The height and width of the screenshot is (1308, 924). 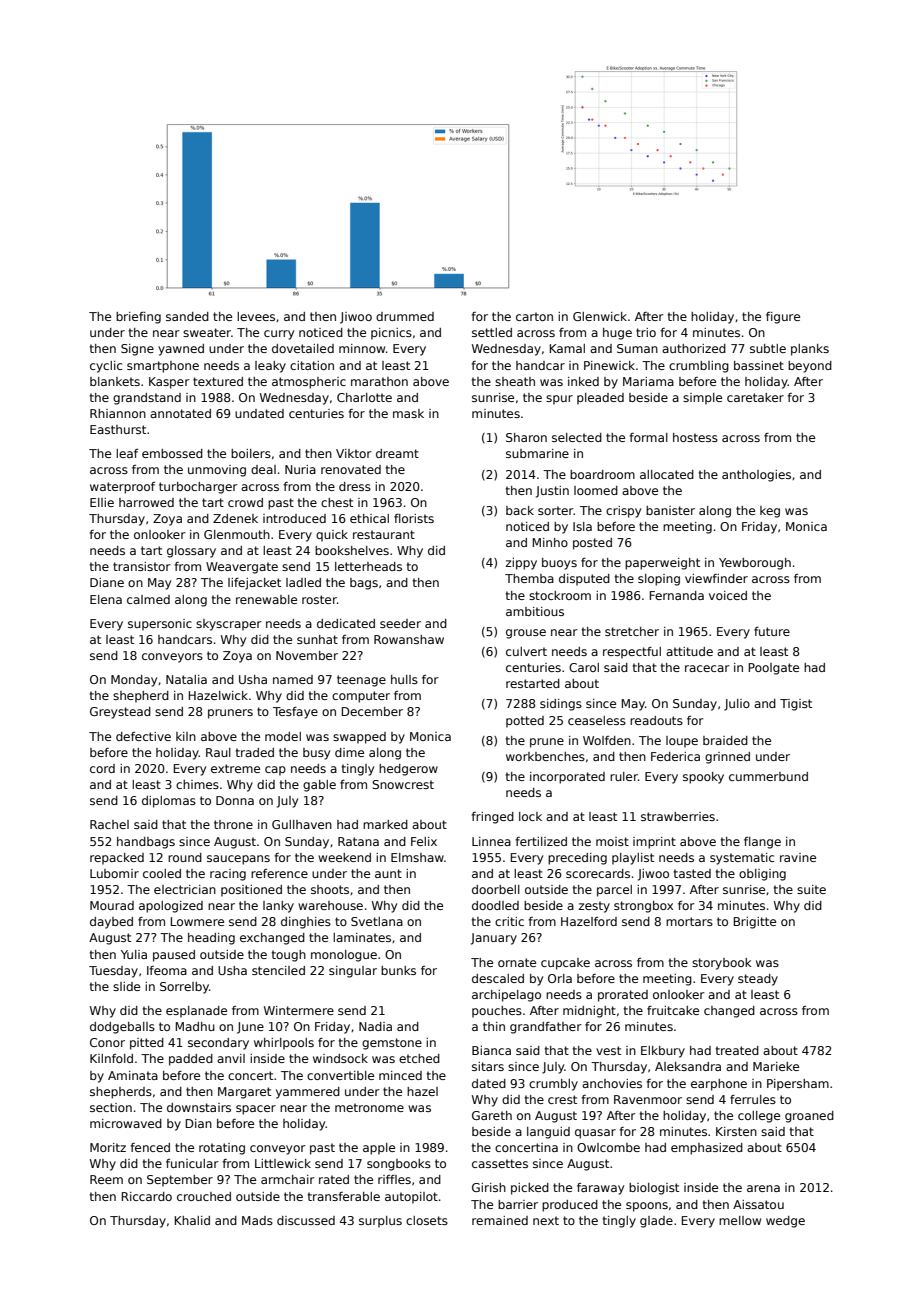 What do you see at coordinates (408, 413) in the screenshot?
I see `mask` at bounding box center [408, 413].
